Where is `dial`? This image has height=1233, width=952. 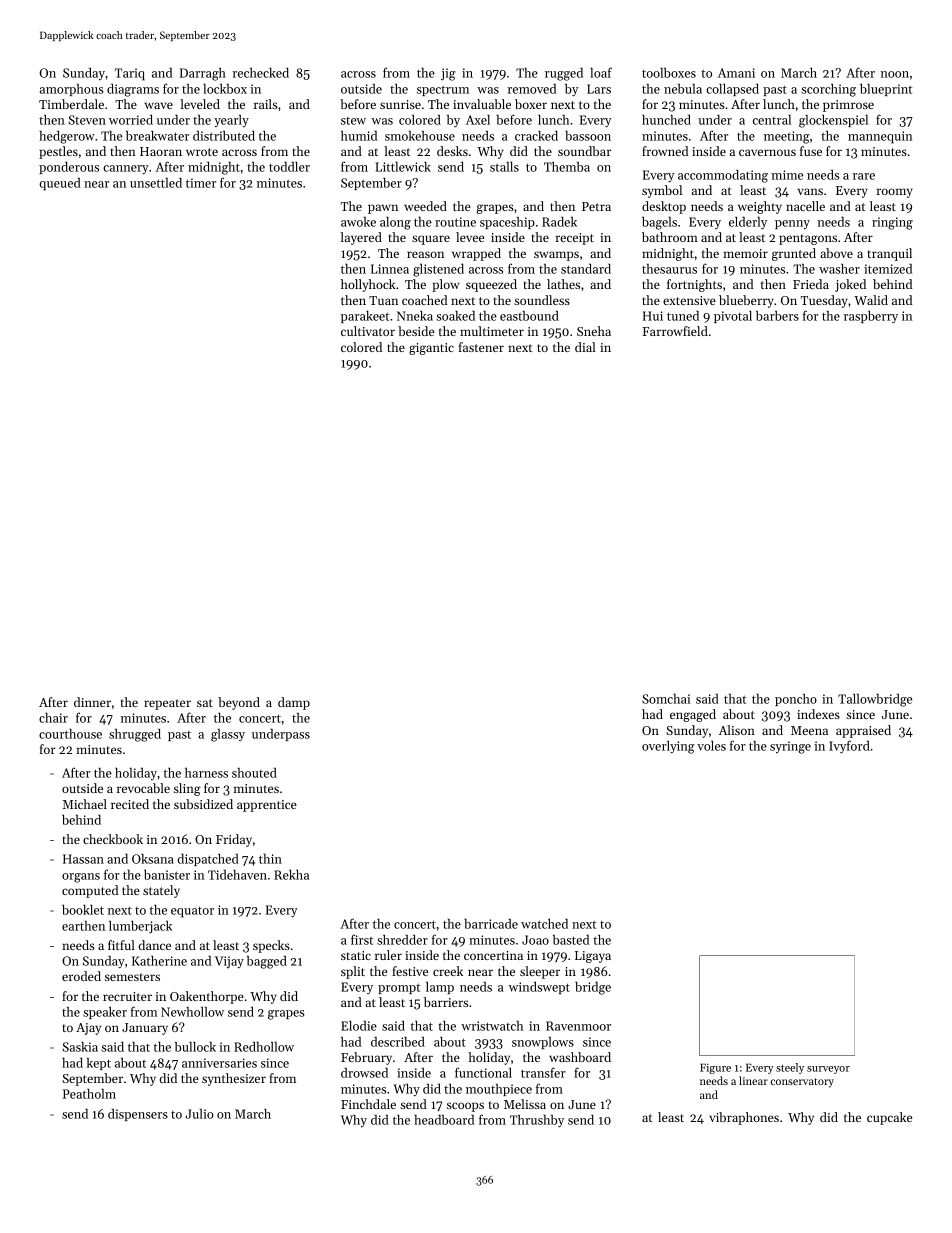 dial is located at coordinates (585, 347).
